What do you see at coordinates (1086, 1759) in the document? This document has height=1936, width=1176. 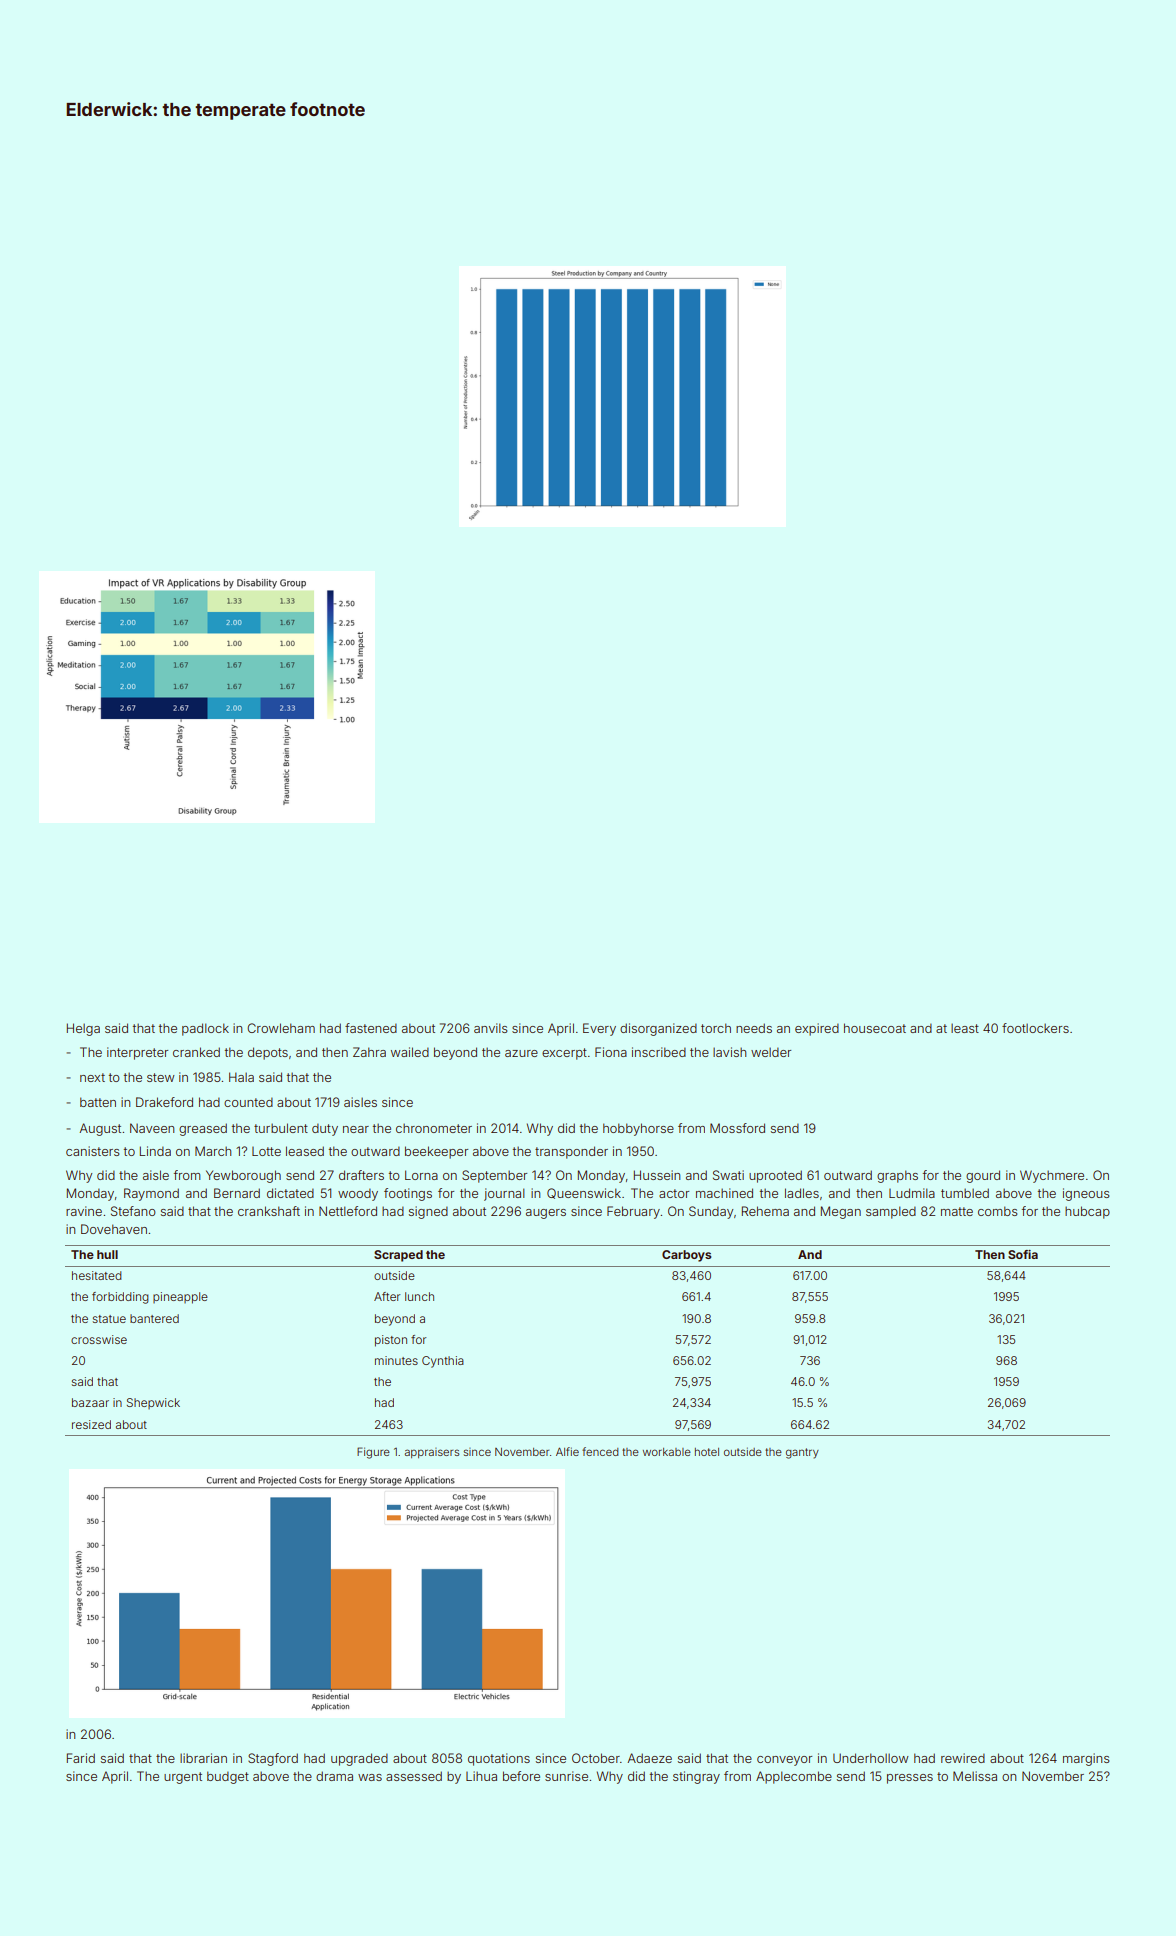 I see `margins` at bounding box center [1086, 1759].
